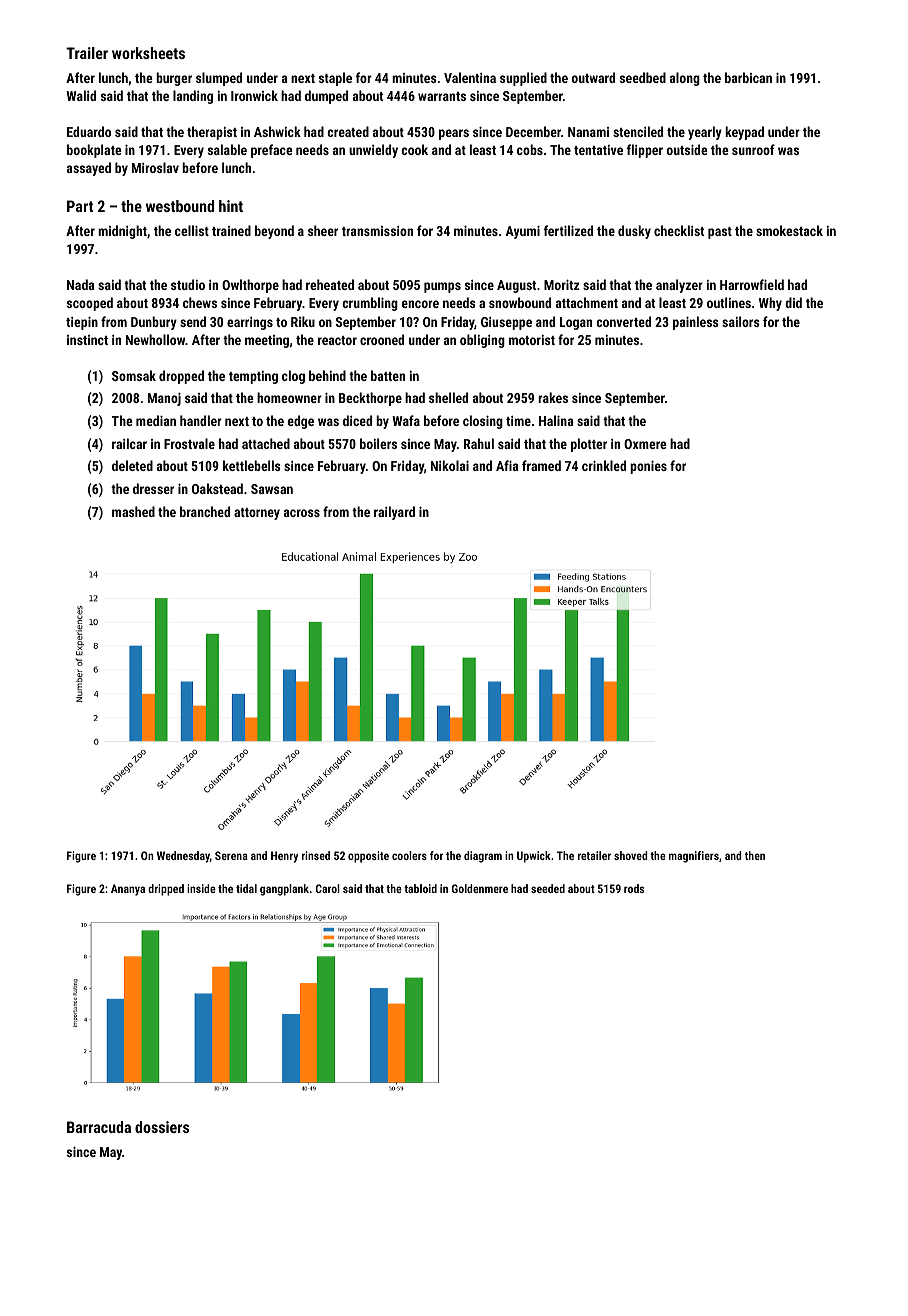 The width and height of the screenshot is (908, 1316). Describe the element at coordinates (450, 465) in the screenshot. I see `Nikolai` at that location.
